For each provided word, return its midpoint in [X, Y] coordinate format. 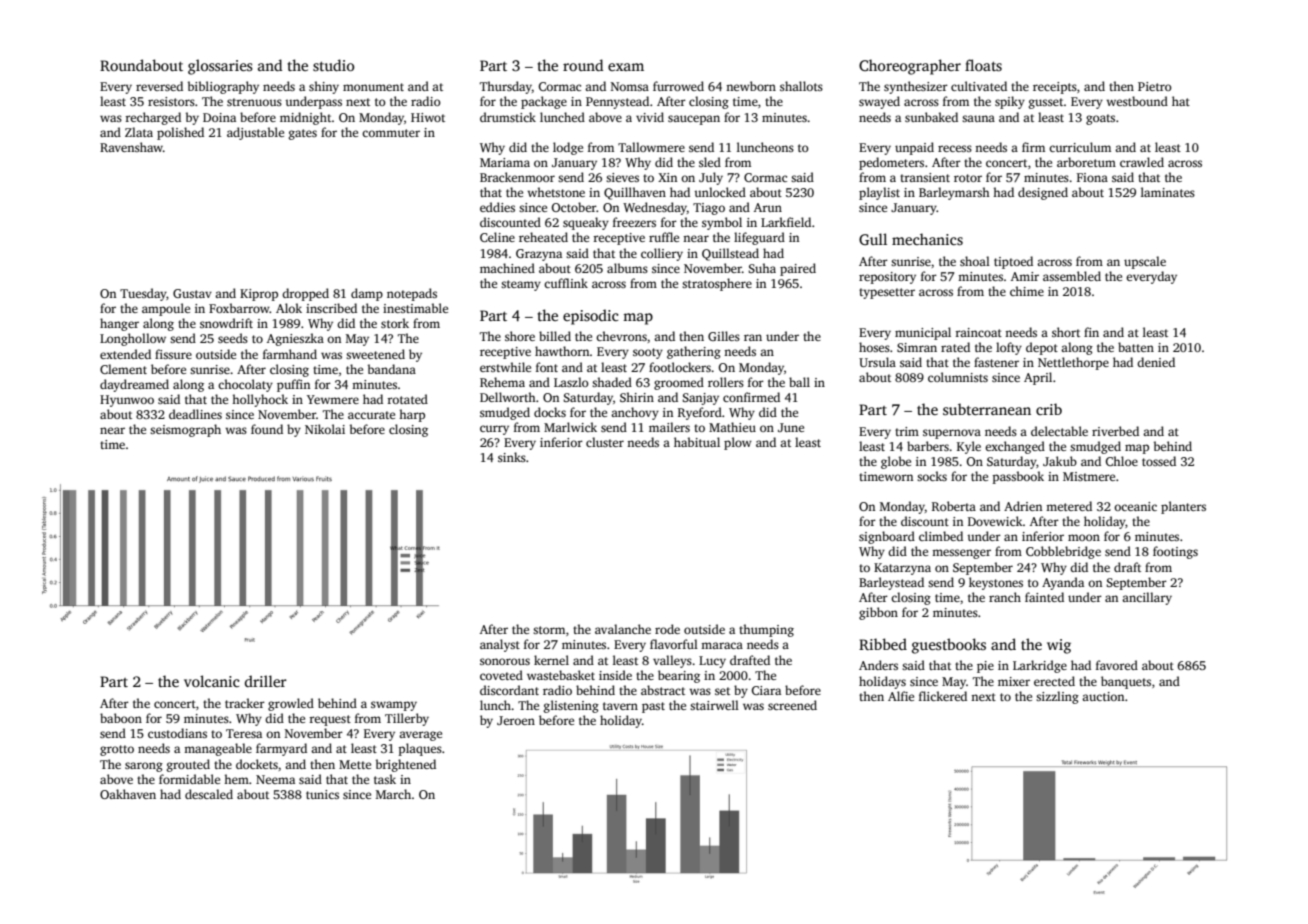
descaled [209, 794]
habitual [697, 442]
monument [373, 87]
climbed [941, 536]
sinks [512, 457]
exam [626, 67]
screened [792, 705]
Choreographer [910, 67]
